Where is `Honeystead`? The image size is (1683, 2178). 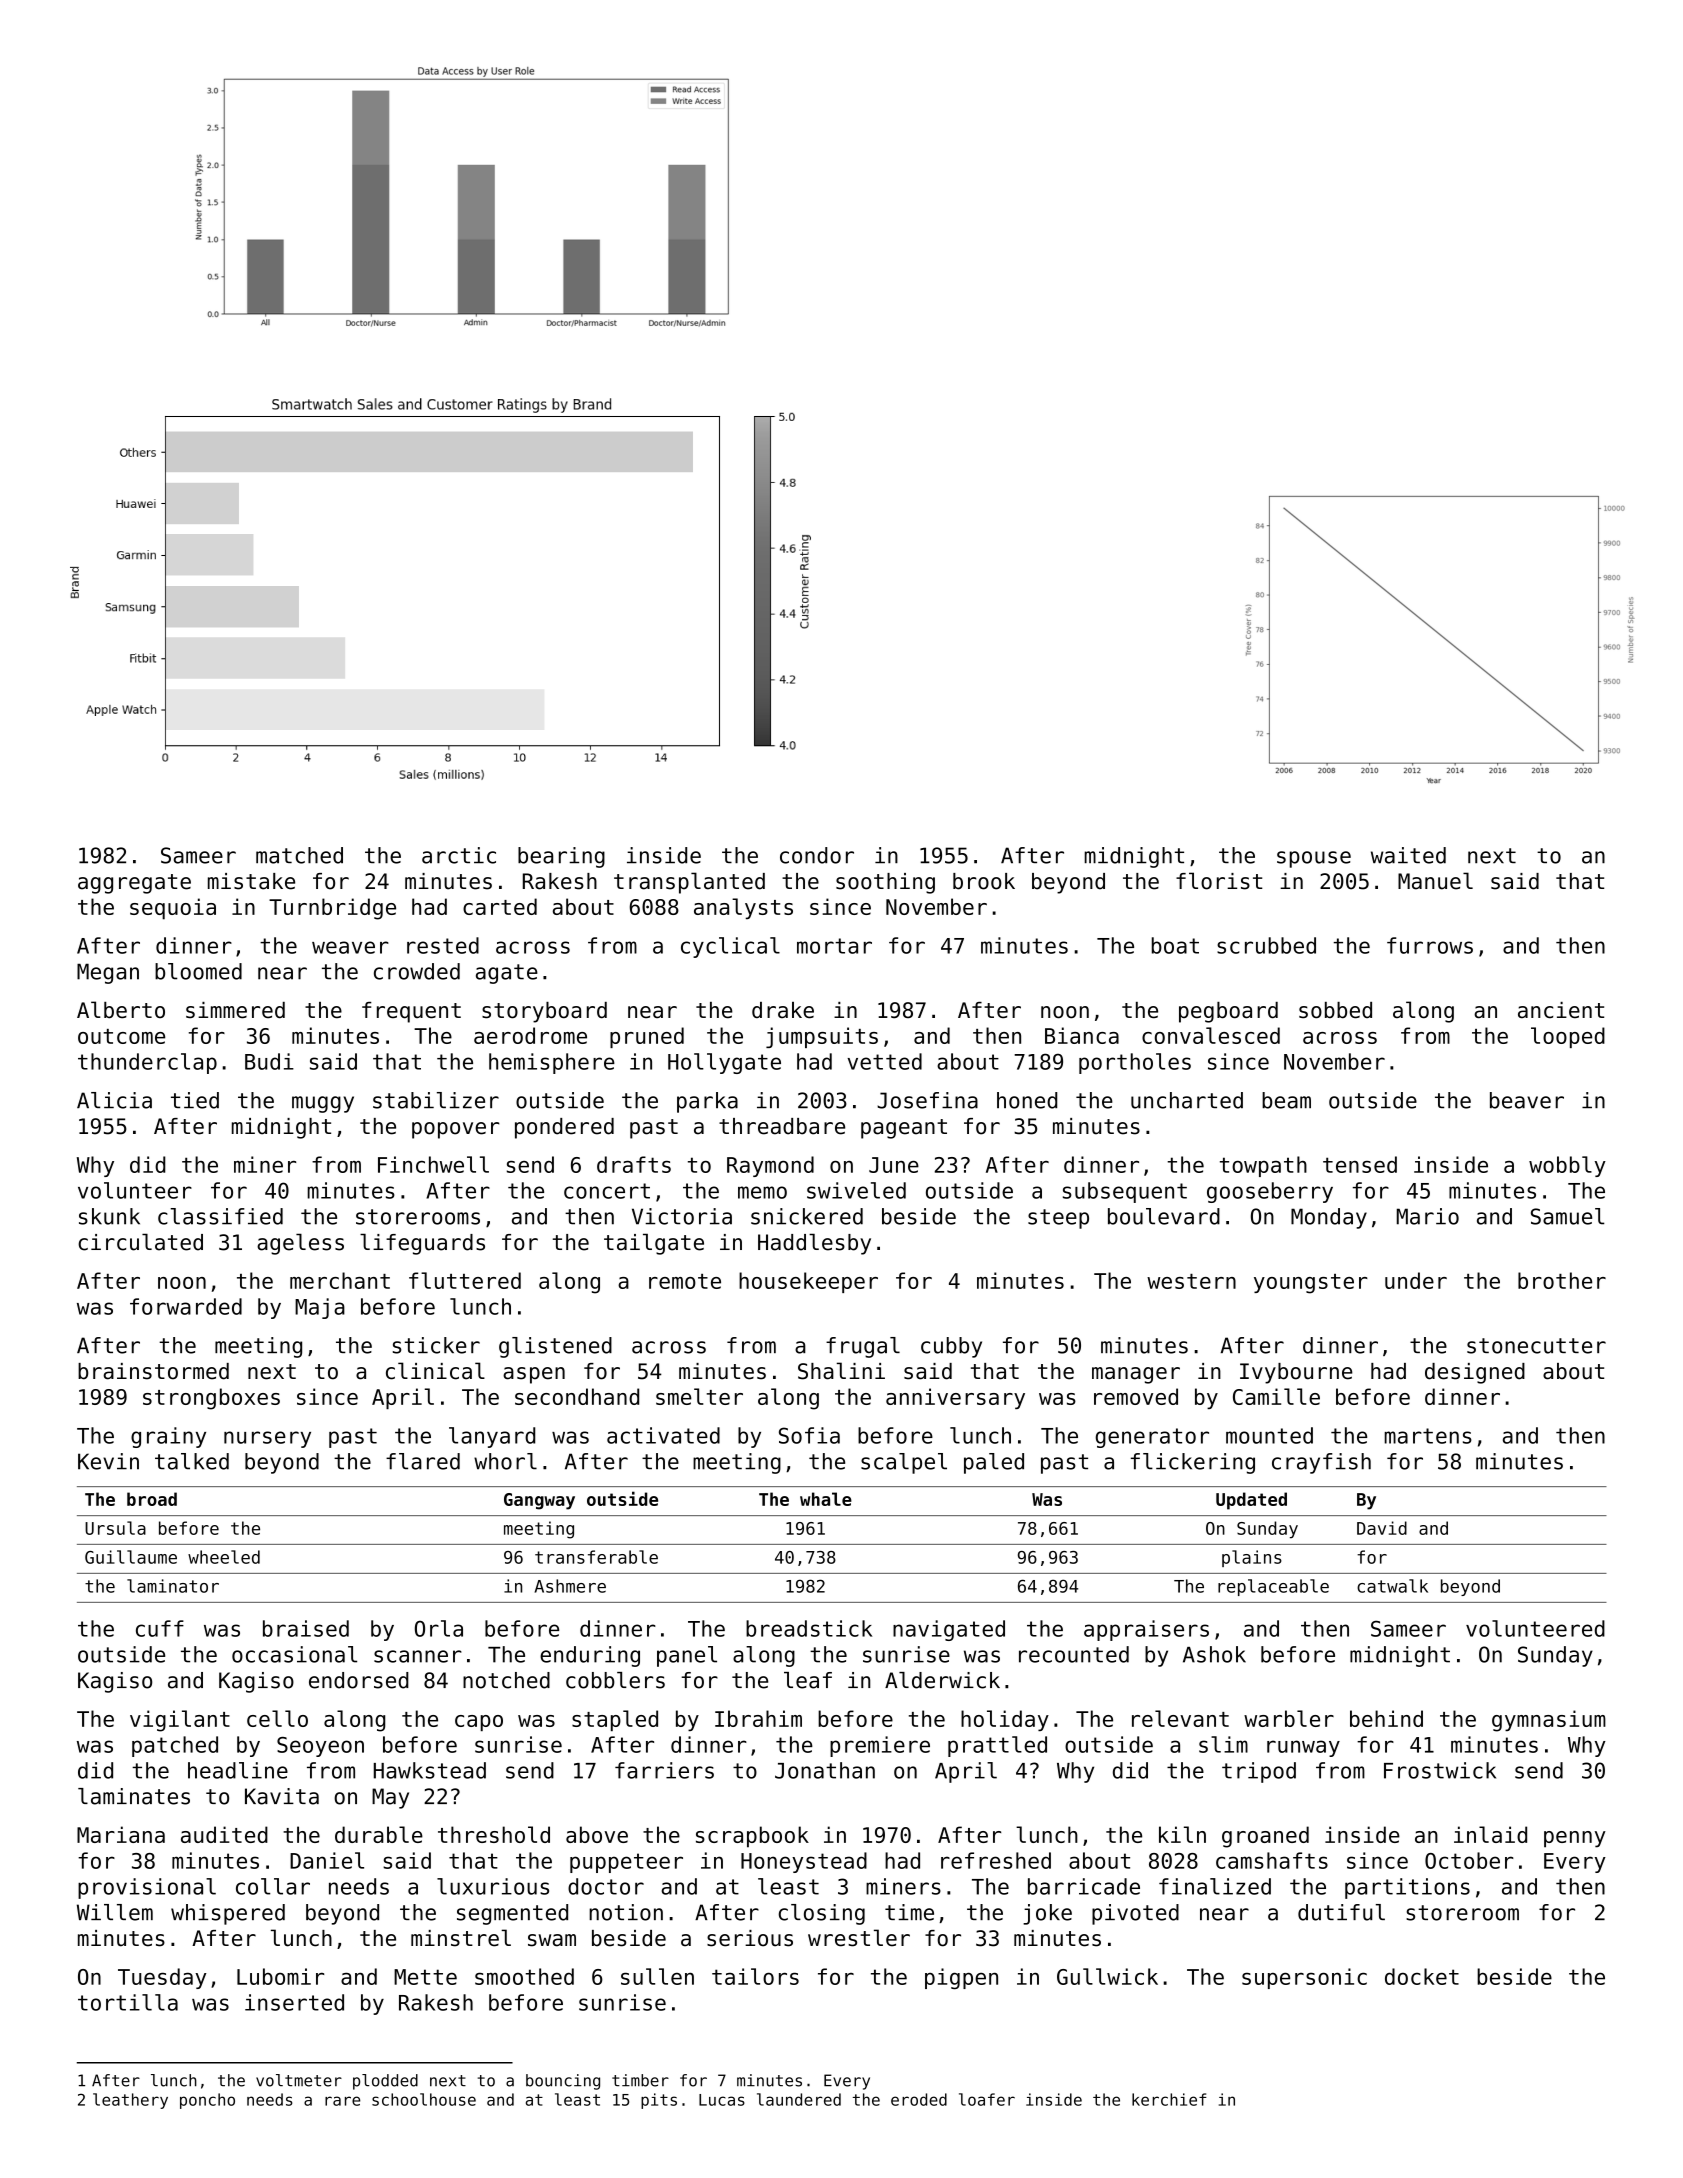 Honeystead is located at coordinates (804, 1862).
